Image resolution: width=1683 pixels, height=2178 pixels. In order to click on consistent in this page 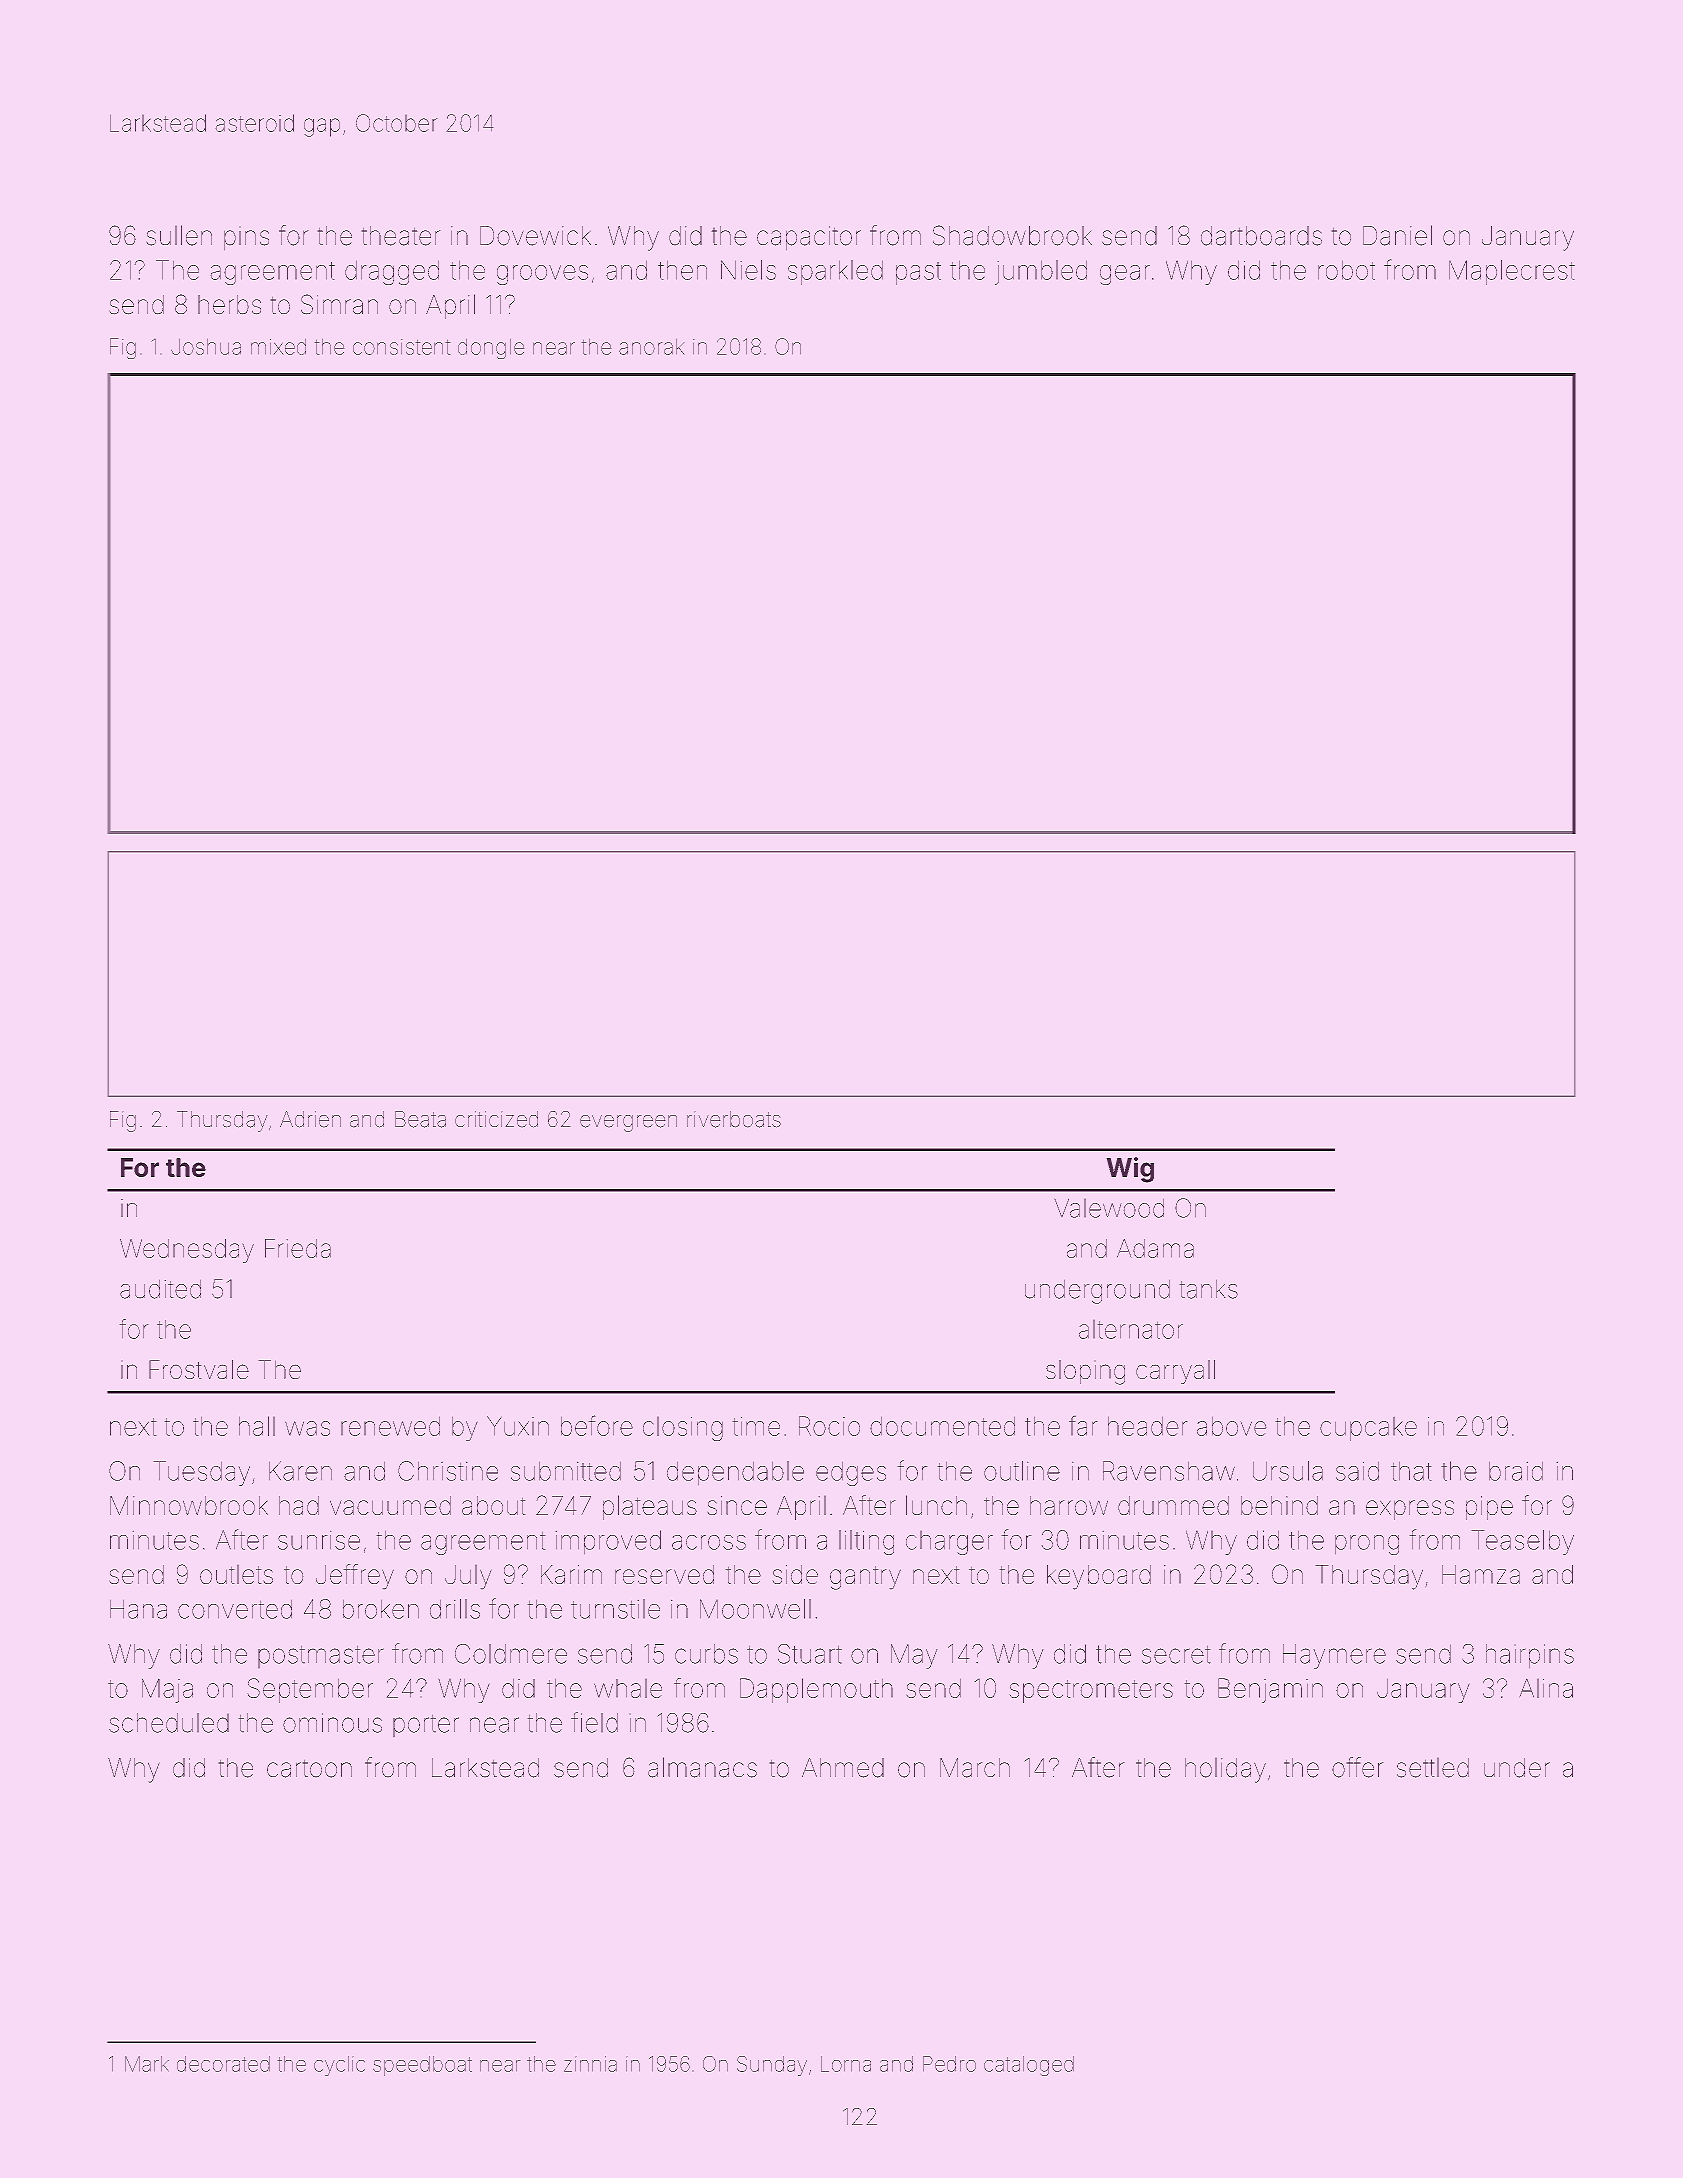, I will do `click(402, 347)`.
